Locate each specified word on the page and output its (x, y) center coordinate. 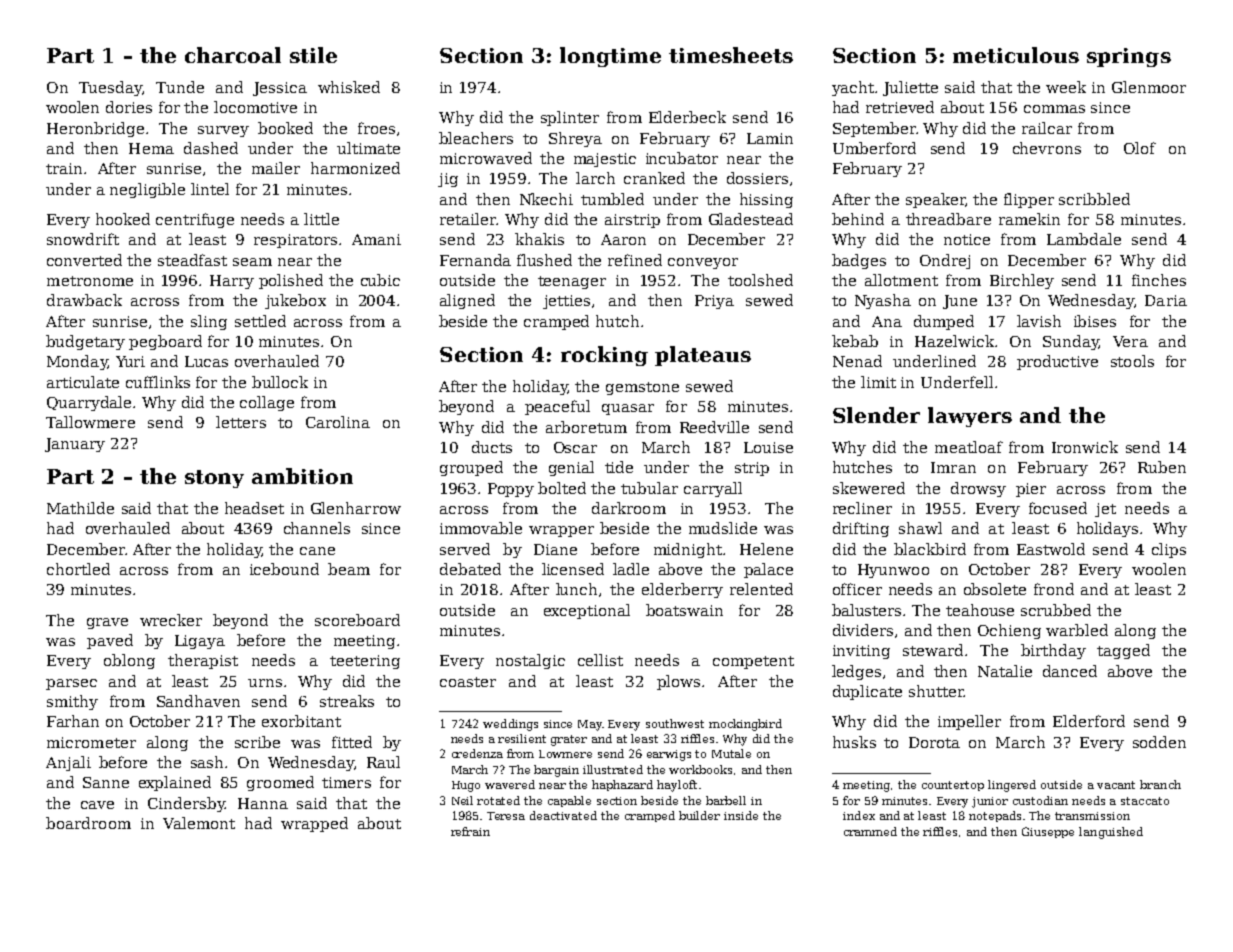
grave (107, 623)
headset (254, 508)
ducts (492, 447)
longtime (610, 57)
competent (753, 662)
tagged (1123, 651)
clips (1169, 550)
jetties (566, 302)
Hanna (263, 803)
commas (1054, 109)
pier (1031, 490)
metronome (90, 281)
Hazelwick (954, 341)
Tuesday (110, 88)
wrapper (561, 531)
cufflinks (158, 382)
